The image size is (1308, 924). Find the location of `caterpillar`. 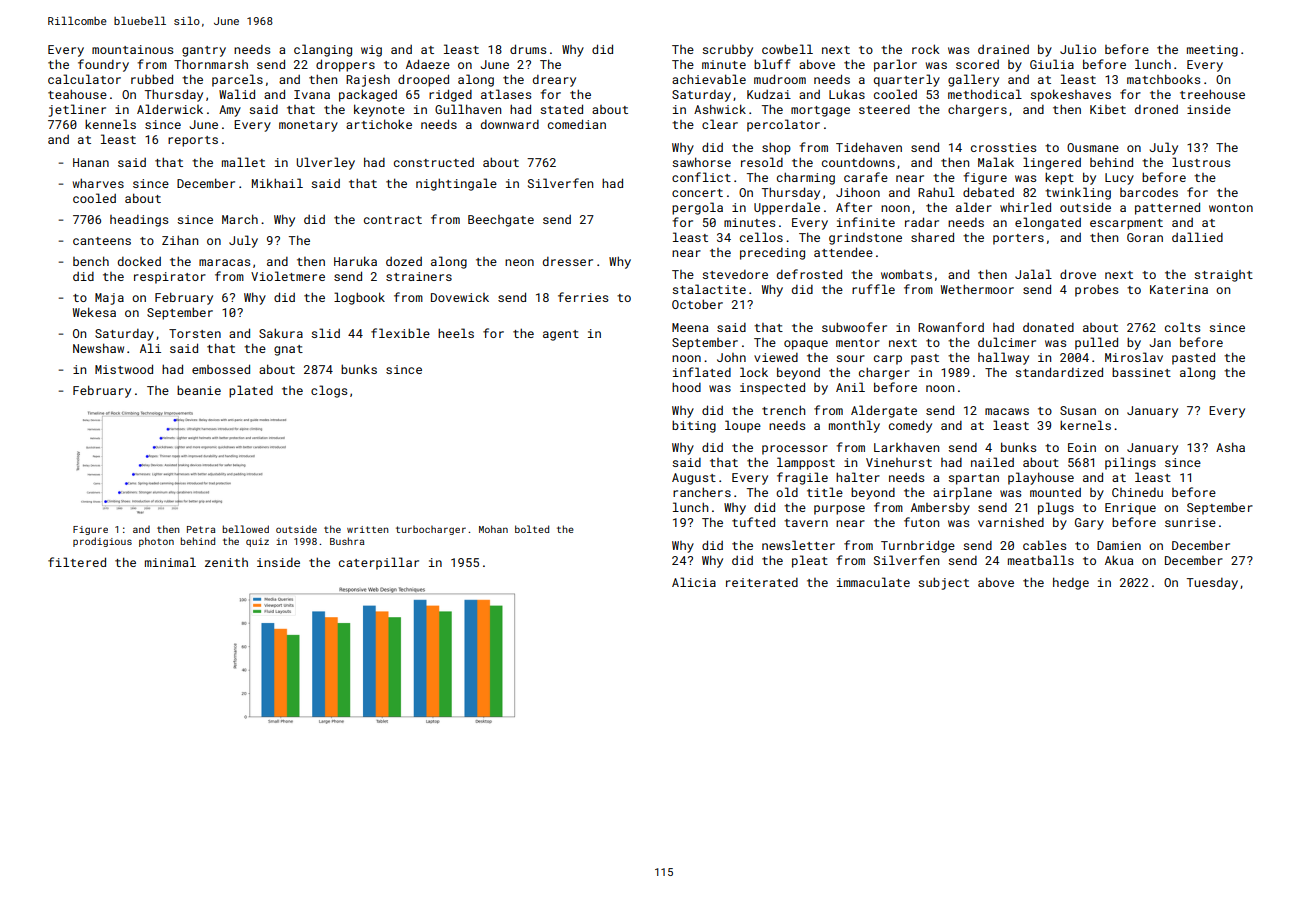

caterpillar is located at coordinates (379, 563).
